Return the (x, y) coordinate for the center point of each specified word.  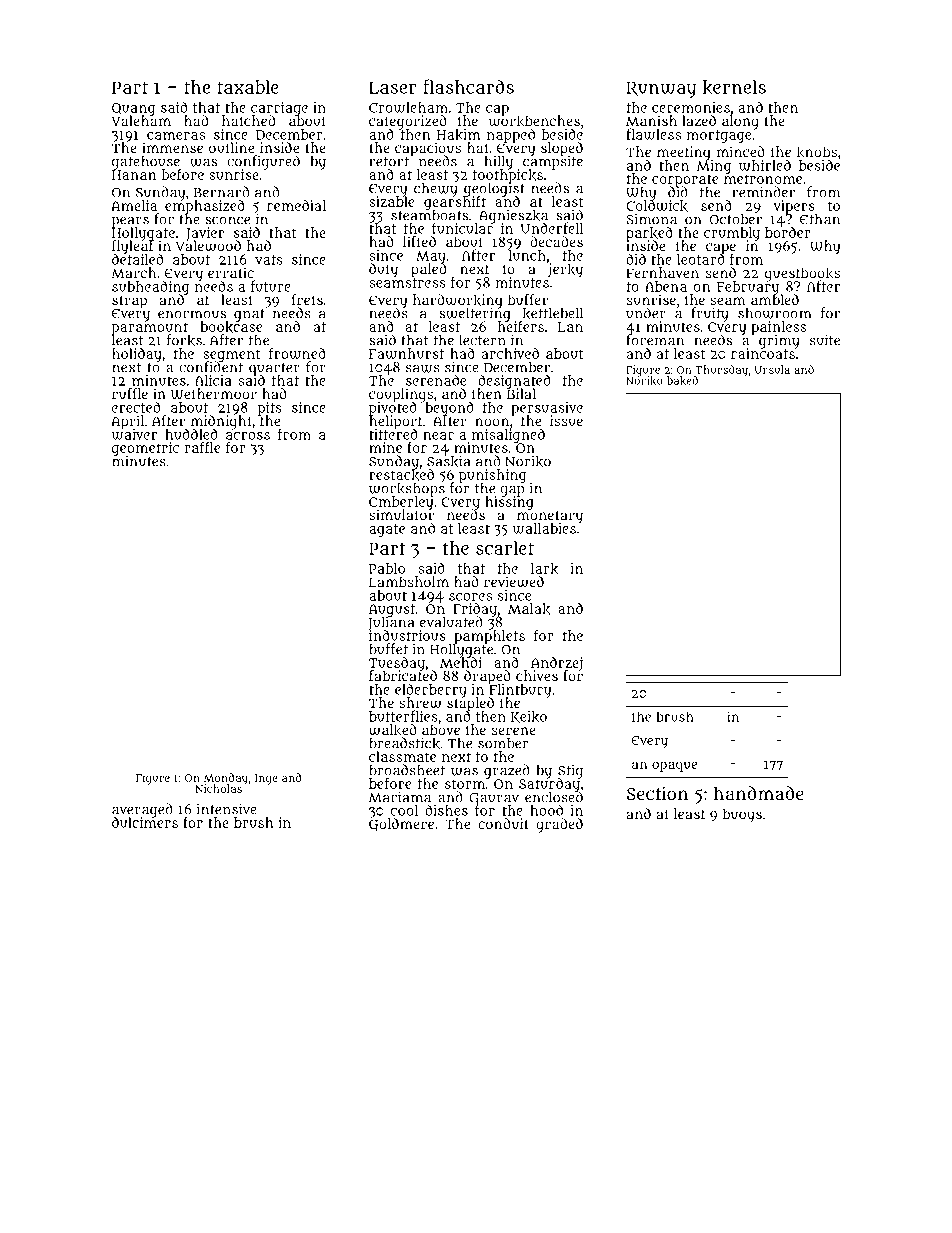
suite (825, 340)
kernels (734, 87)
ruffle (130, 393)
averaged (142, 810)
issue (566, 420)
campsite (553, 162)
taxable (248, 87)
